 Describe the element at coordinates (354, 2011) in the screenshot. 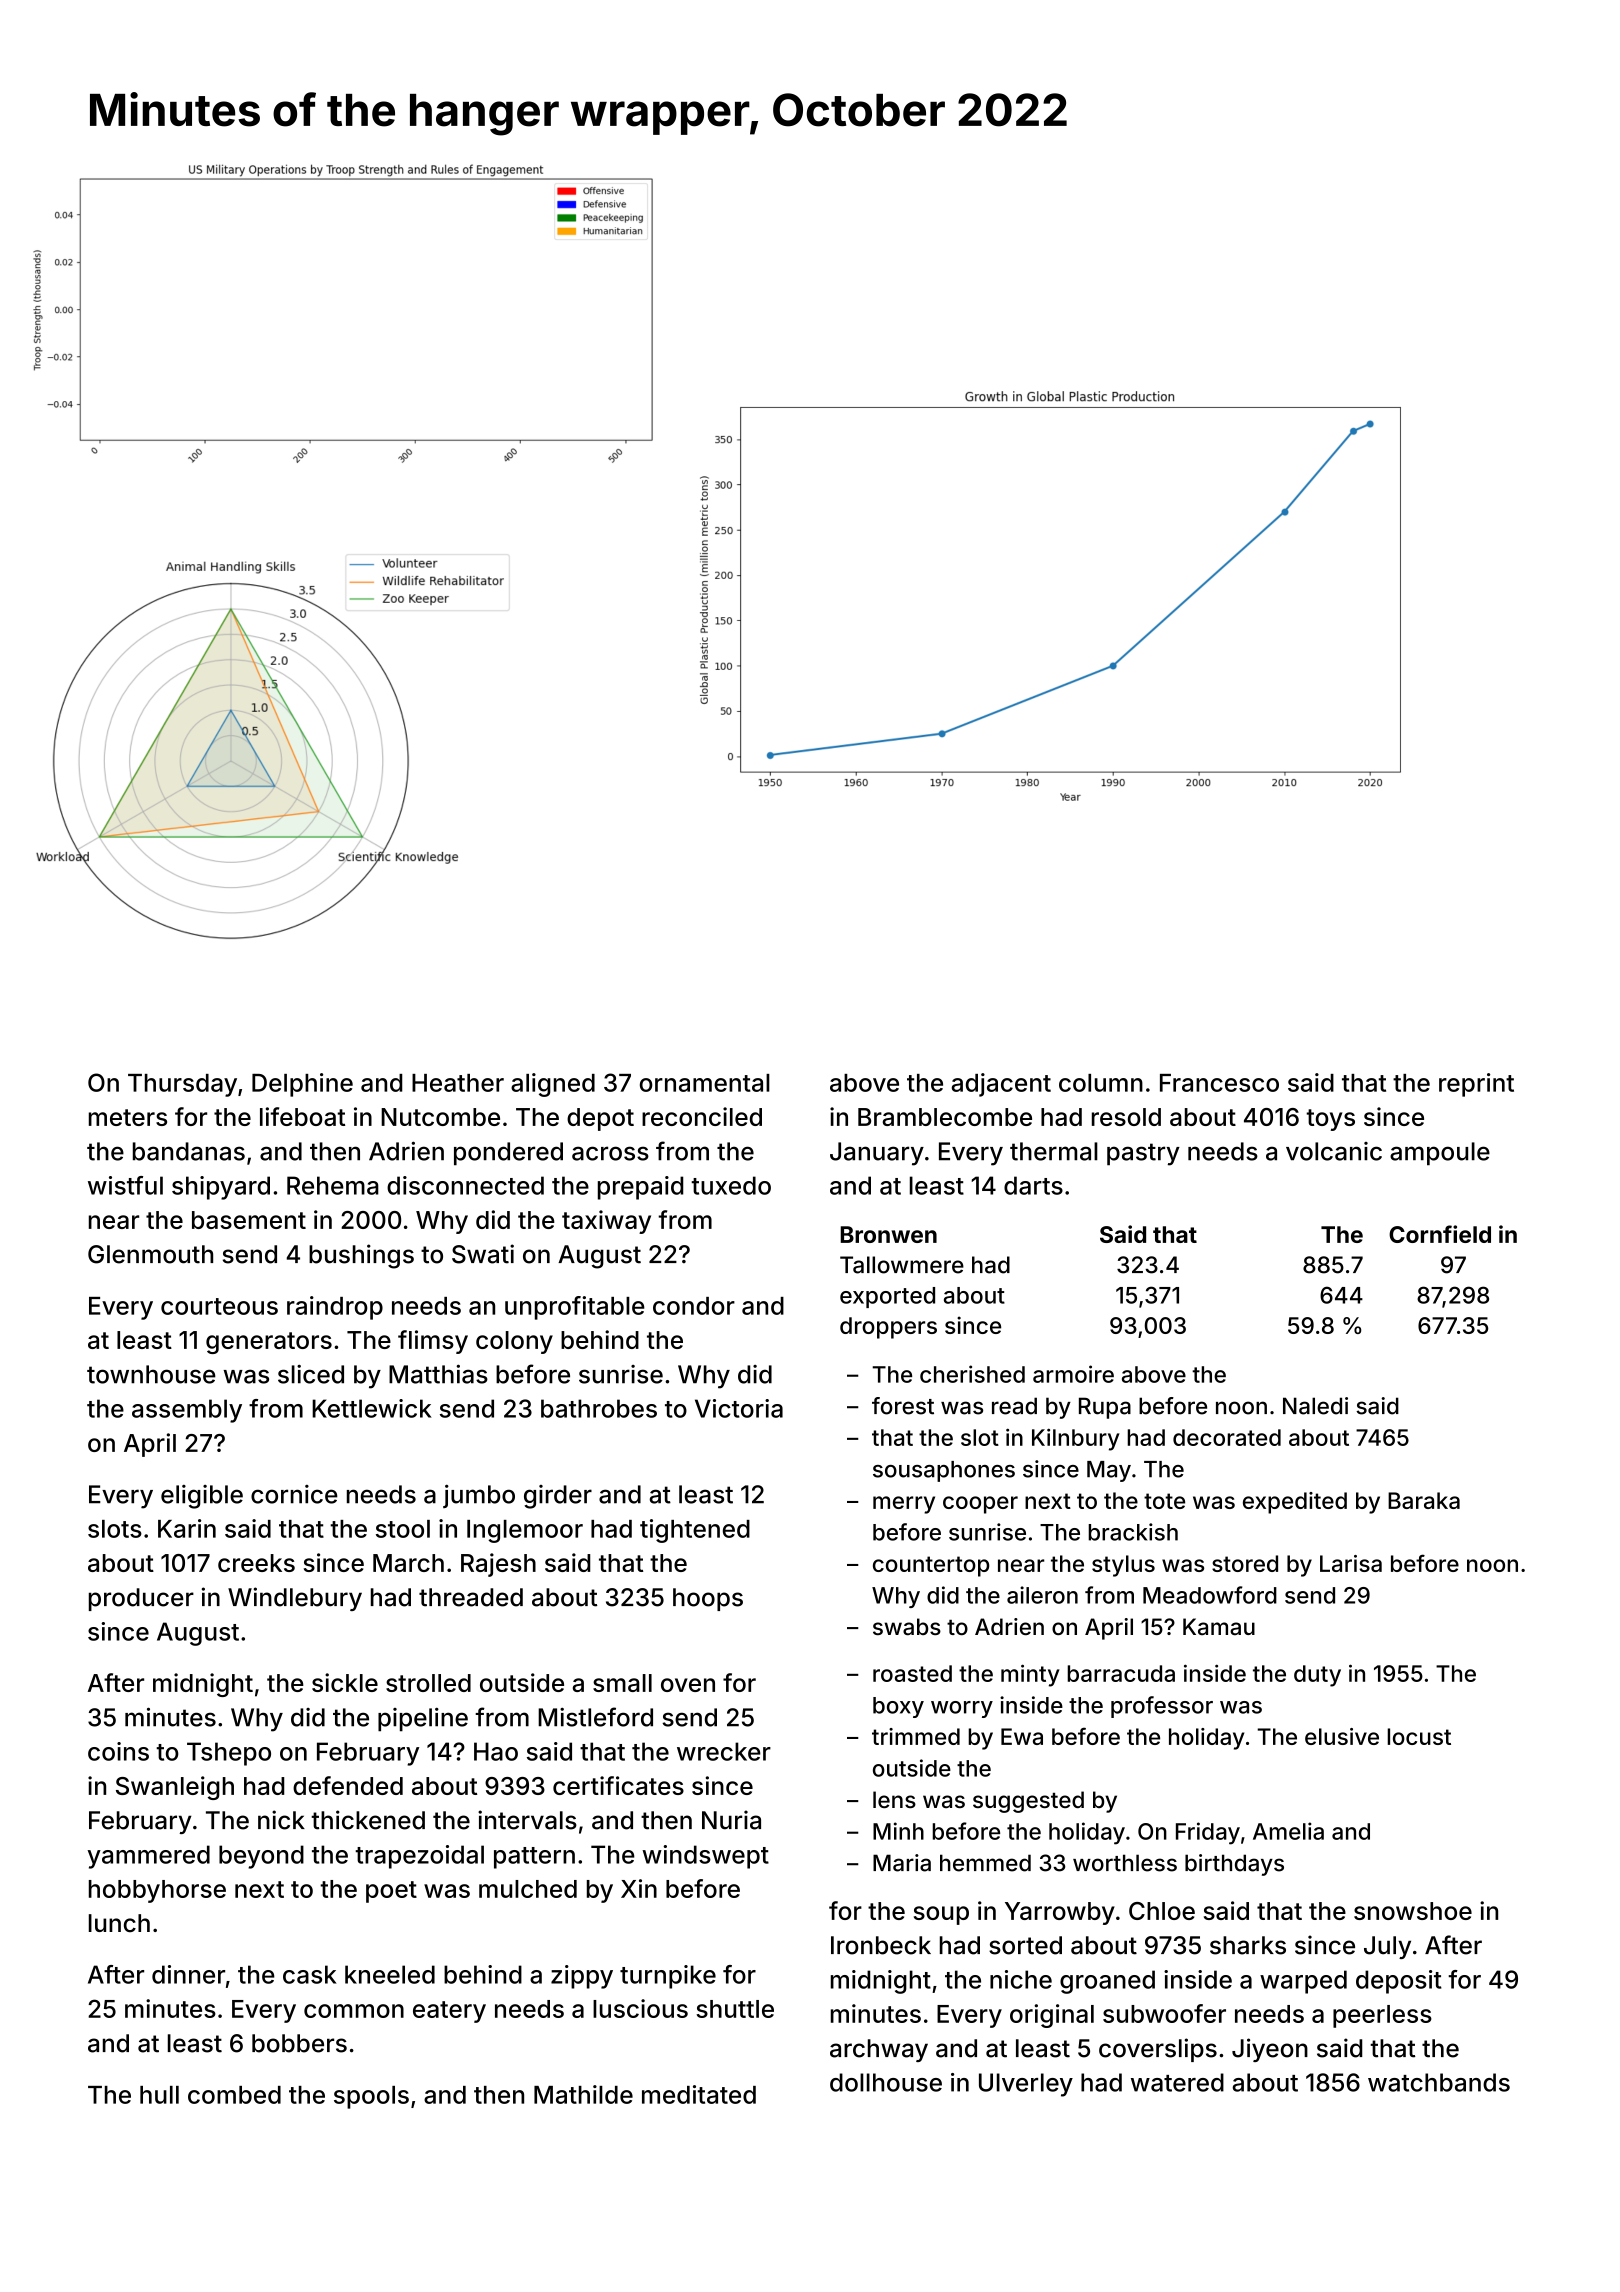

I see `common` at that location.
